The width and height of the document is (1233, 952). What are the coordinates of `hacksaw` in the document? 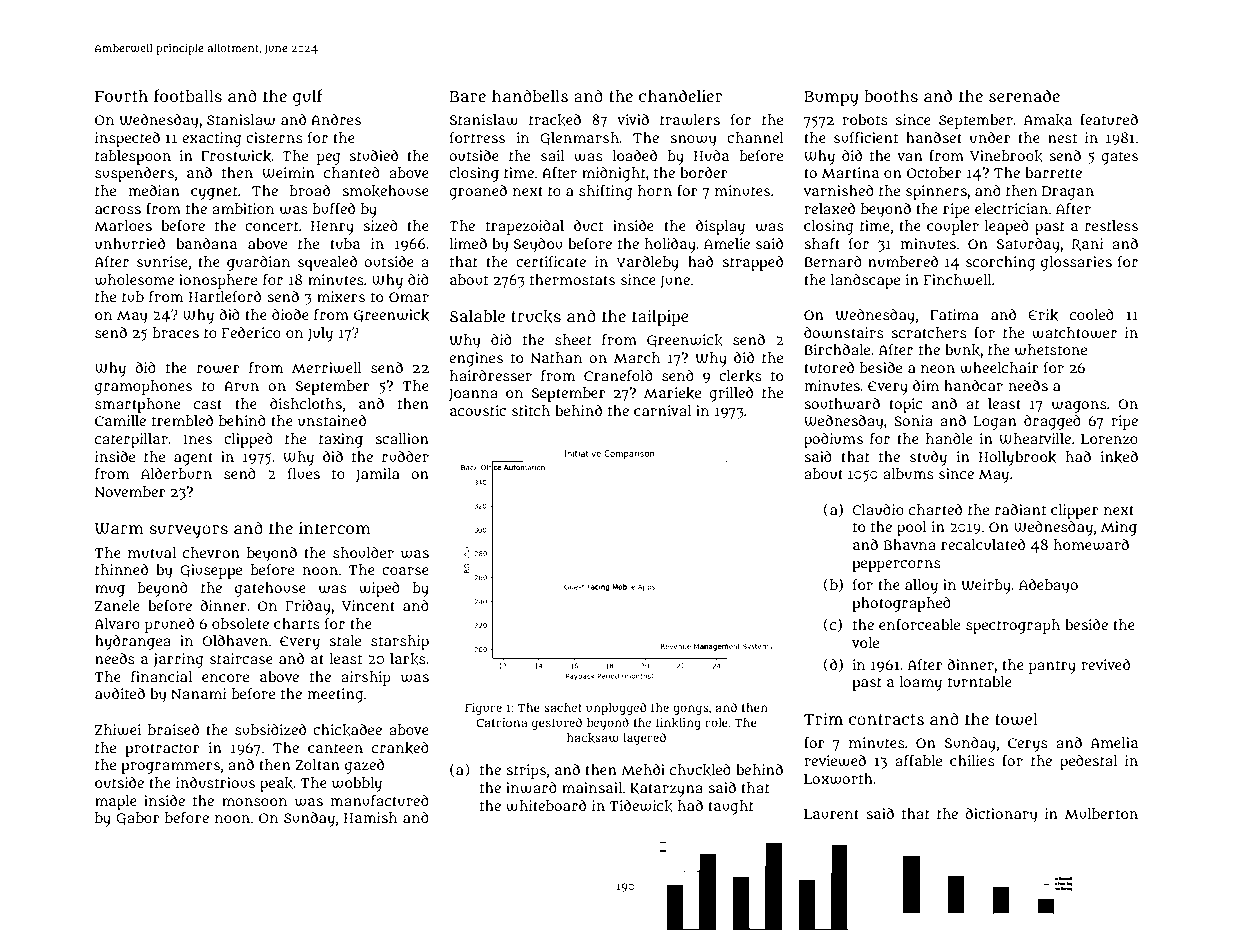 It's located at (593, 738).
